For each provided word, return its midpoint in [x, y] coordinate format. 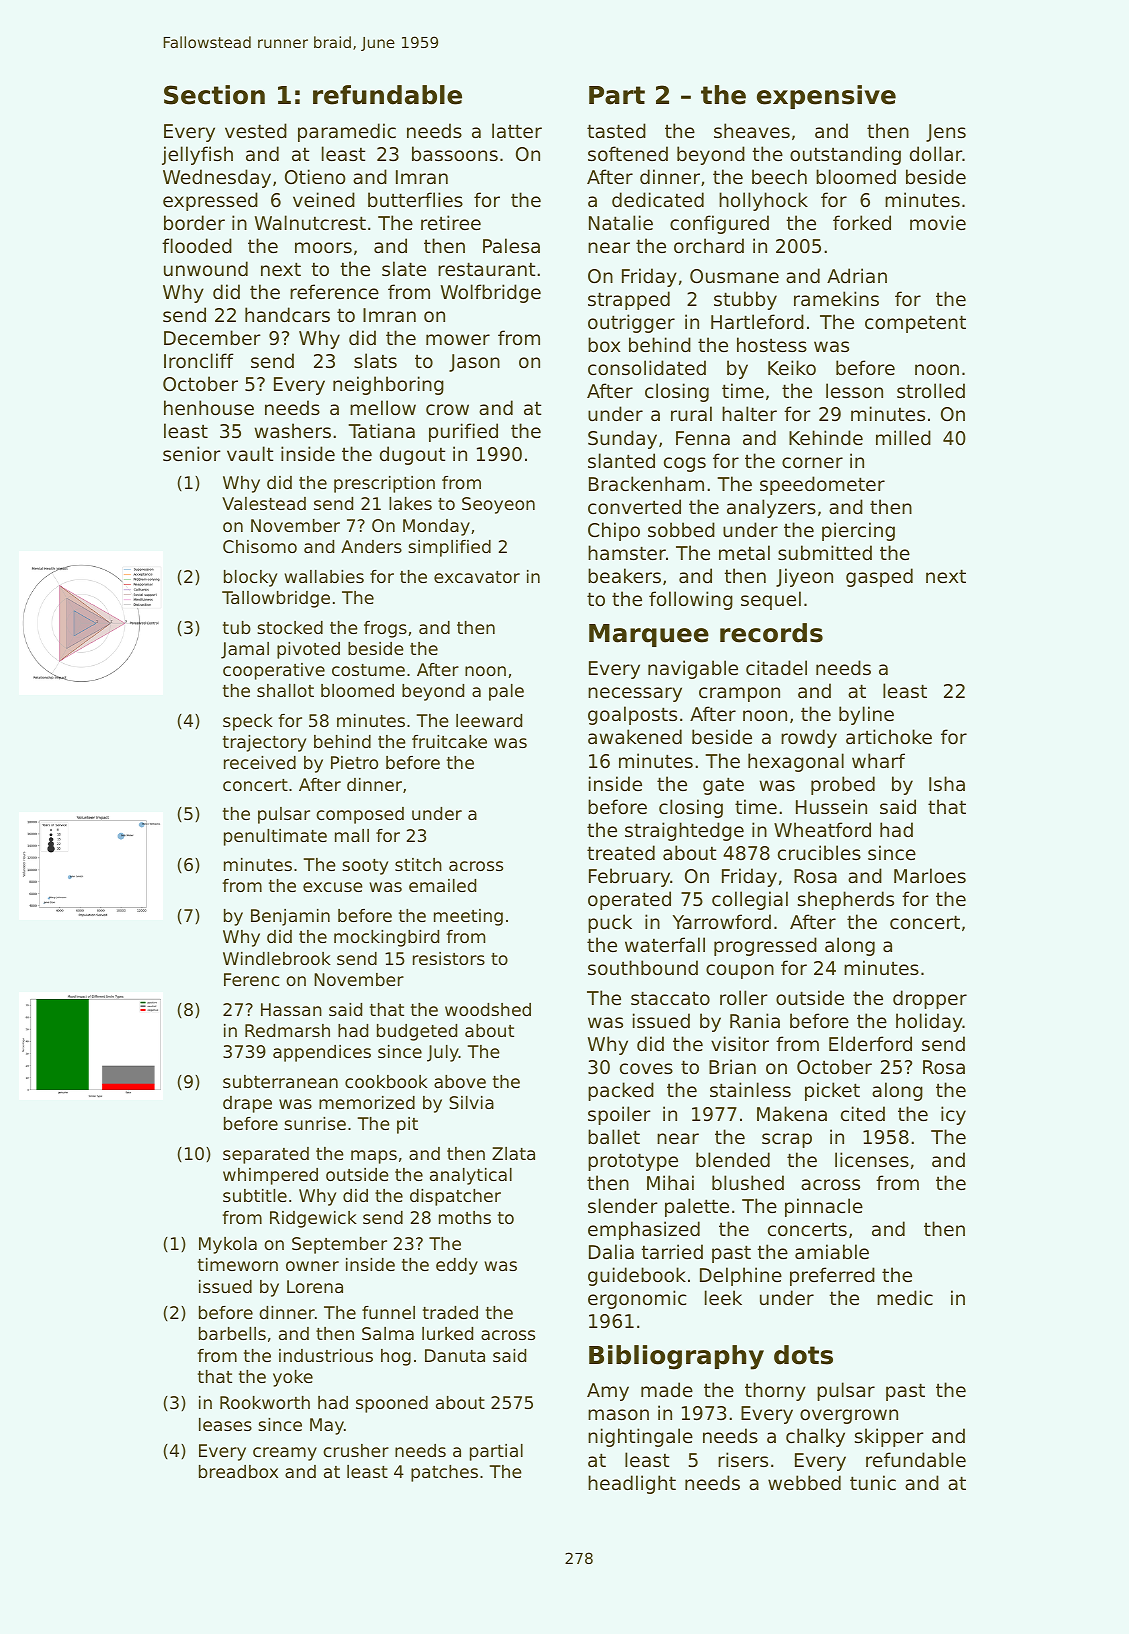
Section [214, 95]
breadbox [238, 1471]
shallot [285, 690]
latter [517, 130]
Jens [946, 133]
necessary [635, 694]
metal [744, 552]
